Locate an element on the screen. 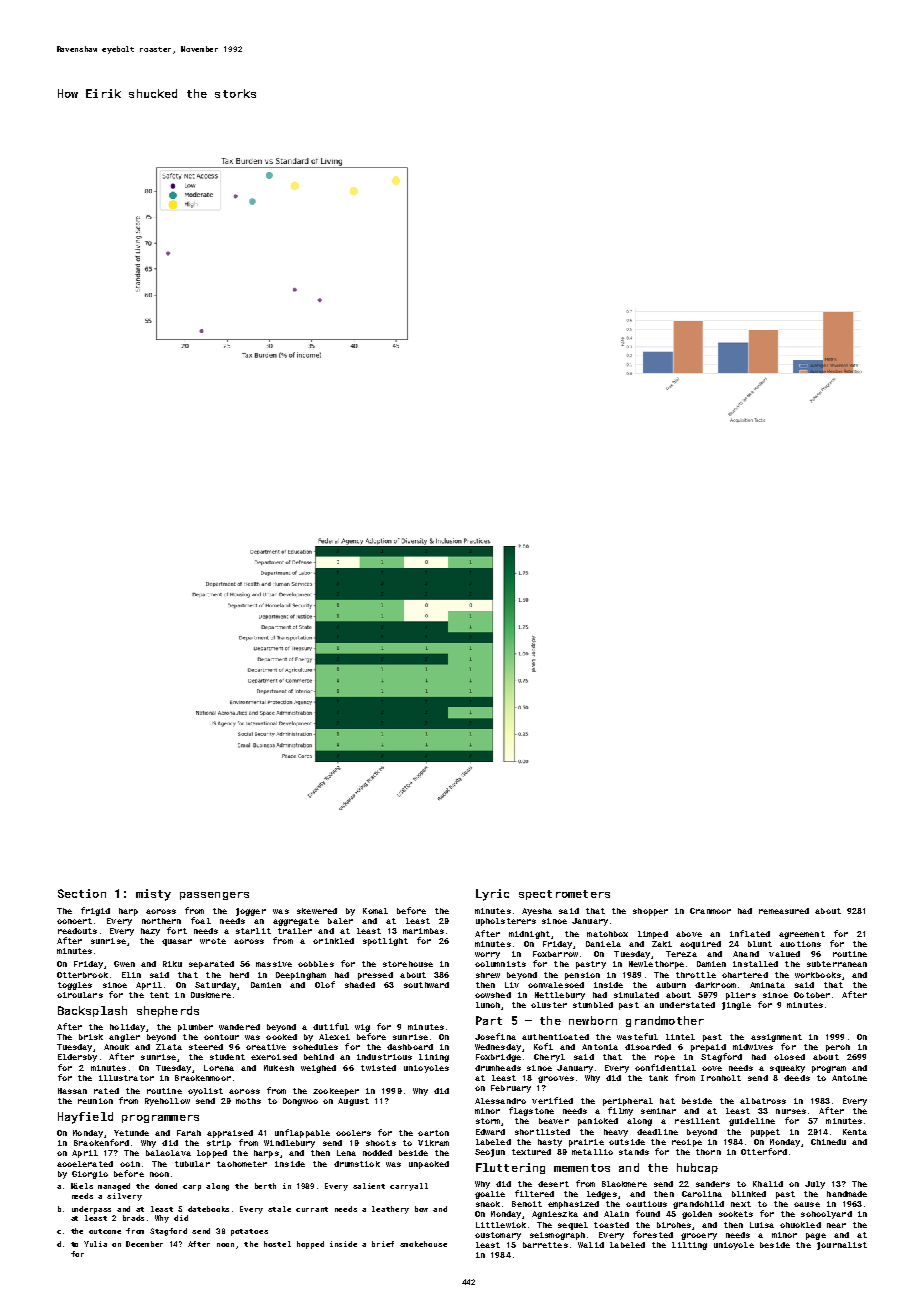  shaded is located at coordinates (360, 985).
